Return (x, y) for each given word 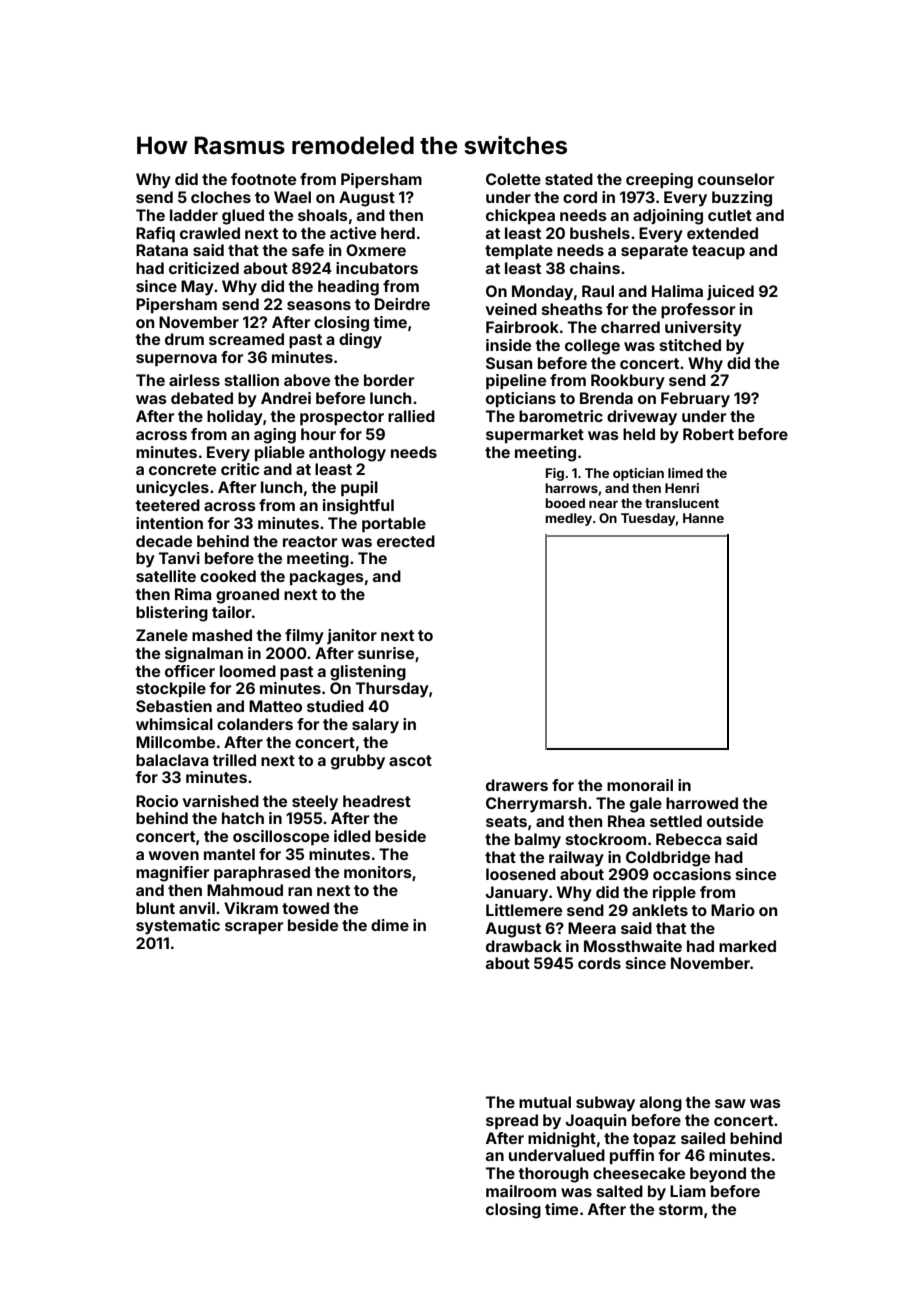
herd (398, 233)
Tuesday (648, 519)
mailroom (521, 1191)
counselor (736, 179)
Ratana (162, 250)
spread (512, 1121)
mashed (222, 635)
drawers (517, 785)
